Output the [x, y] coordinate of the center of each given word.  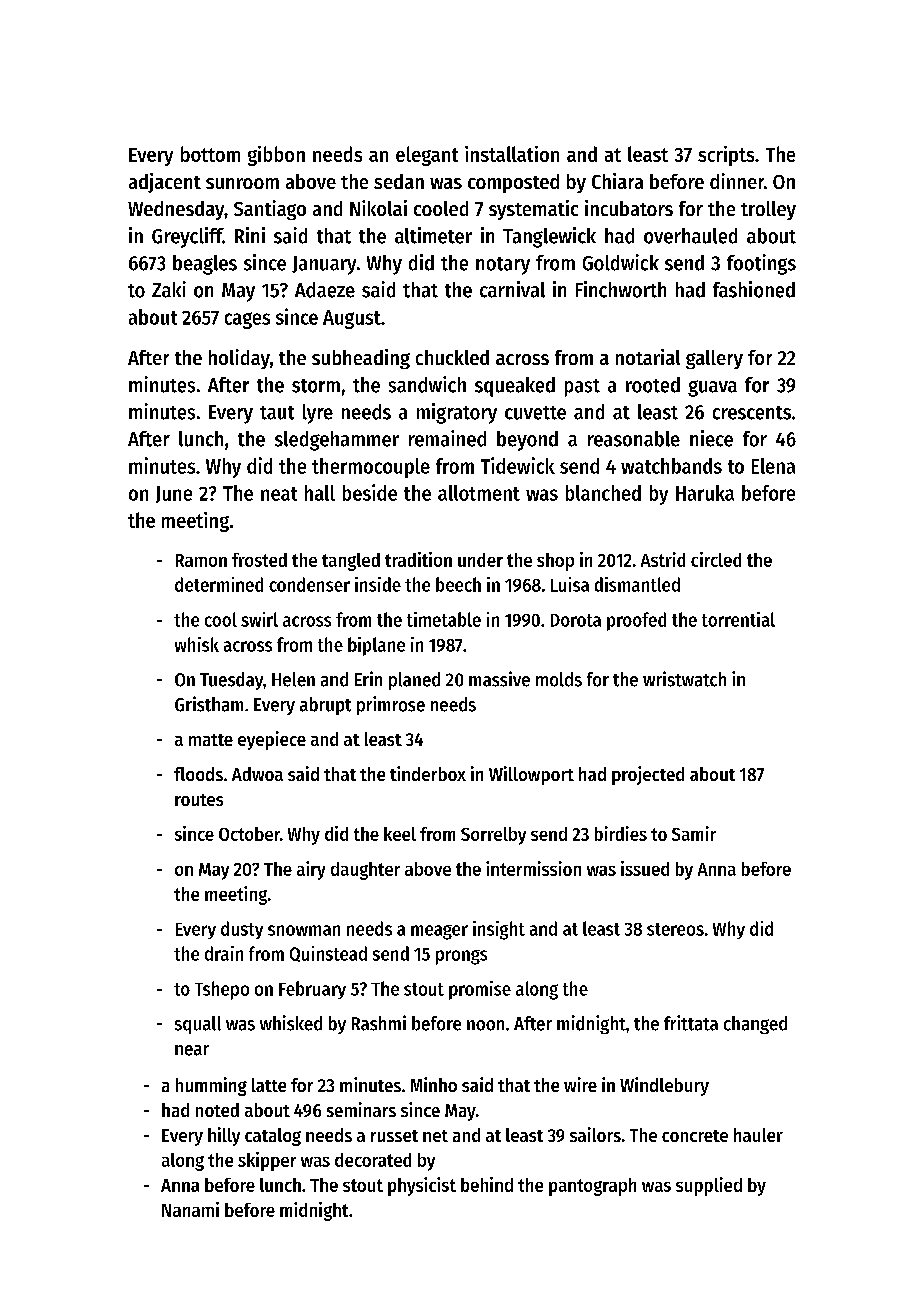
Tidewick [518, 465]
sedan [399, 181]
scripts [726, 156]
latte [269, 1085]
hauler [758, 1135]
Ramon [201, 560]
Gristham [209, 704]
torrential [738, 619]
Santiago [270, 210]
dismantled [637, 584]
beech [458, 584]
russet [394, 1136]
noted [217, 1110]
